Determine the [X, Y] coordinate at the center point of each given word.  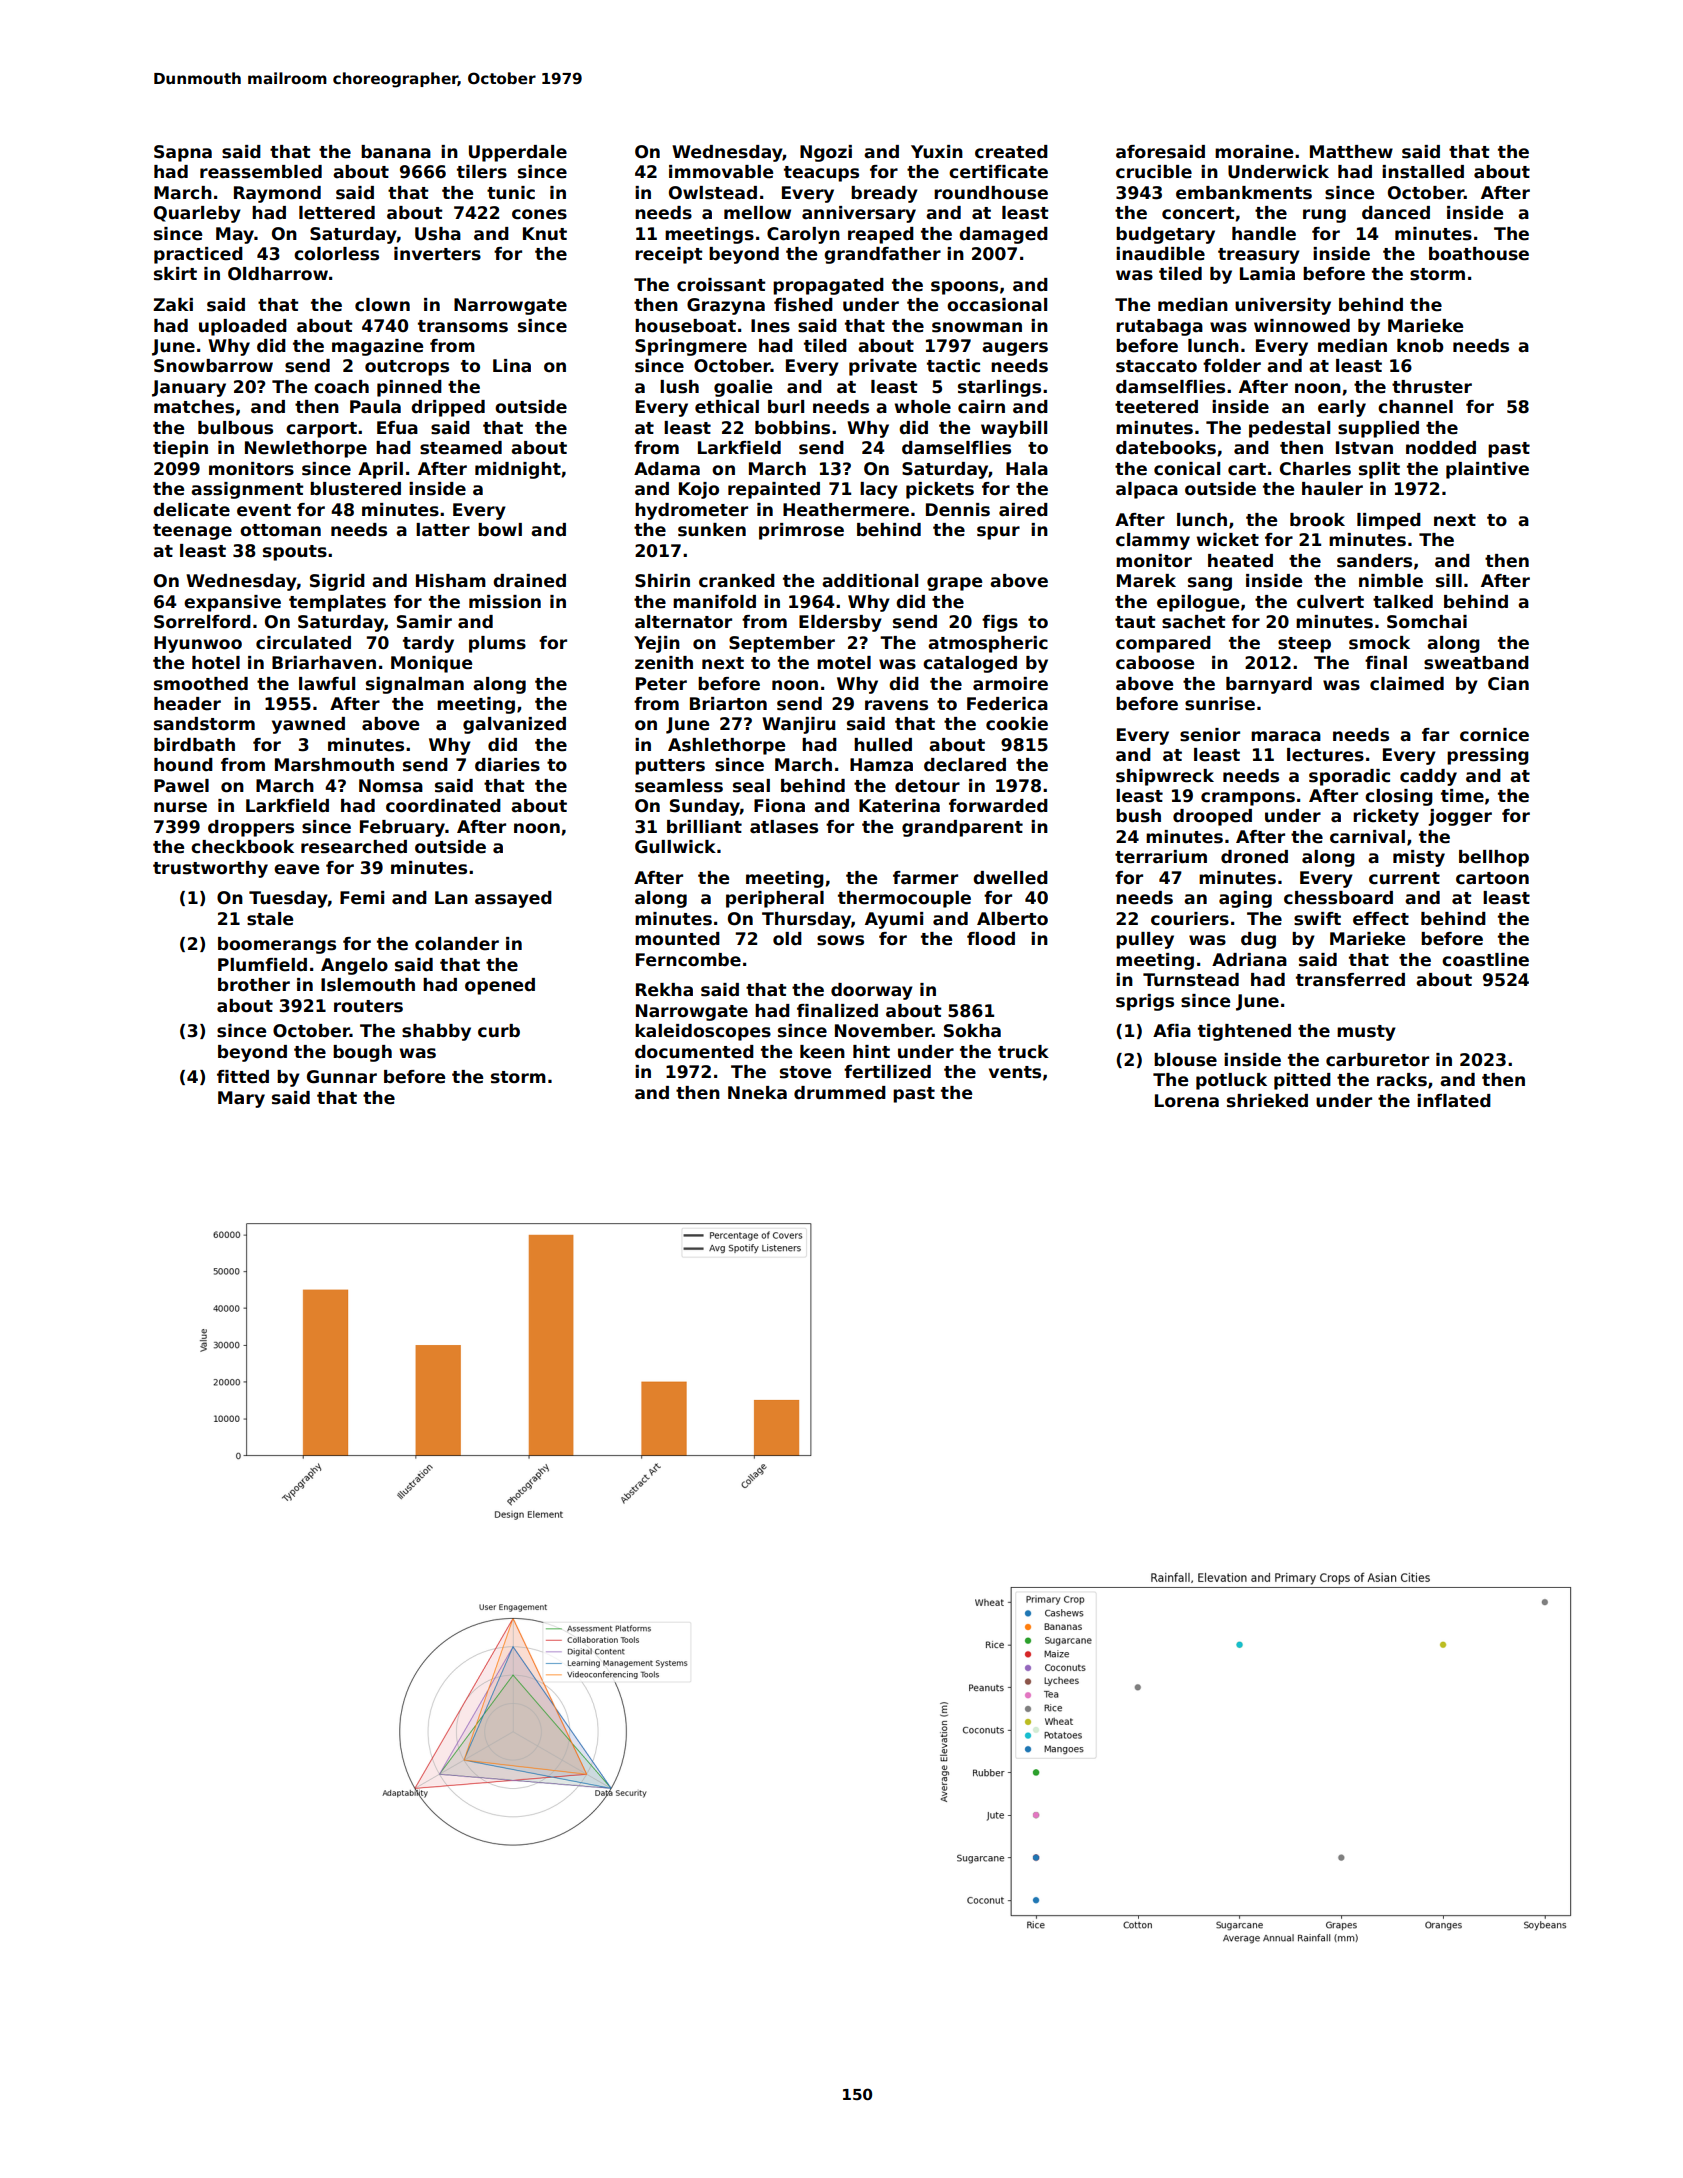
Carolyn [803, 235]
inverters [437, 254]
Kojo [699, 490]
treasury [1259, 256]
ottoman [280, 530]
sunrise [1220, 704]
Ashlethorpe [726, 746]
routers [368, 1006]
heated [1240, 561]
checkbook [242, 847]
